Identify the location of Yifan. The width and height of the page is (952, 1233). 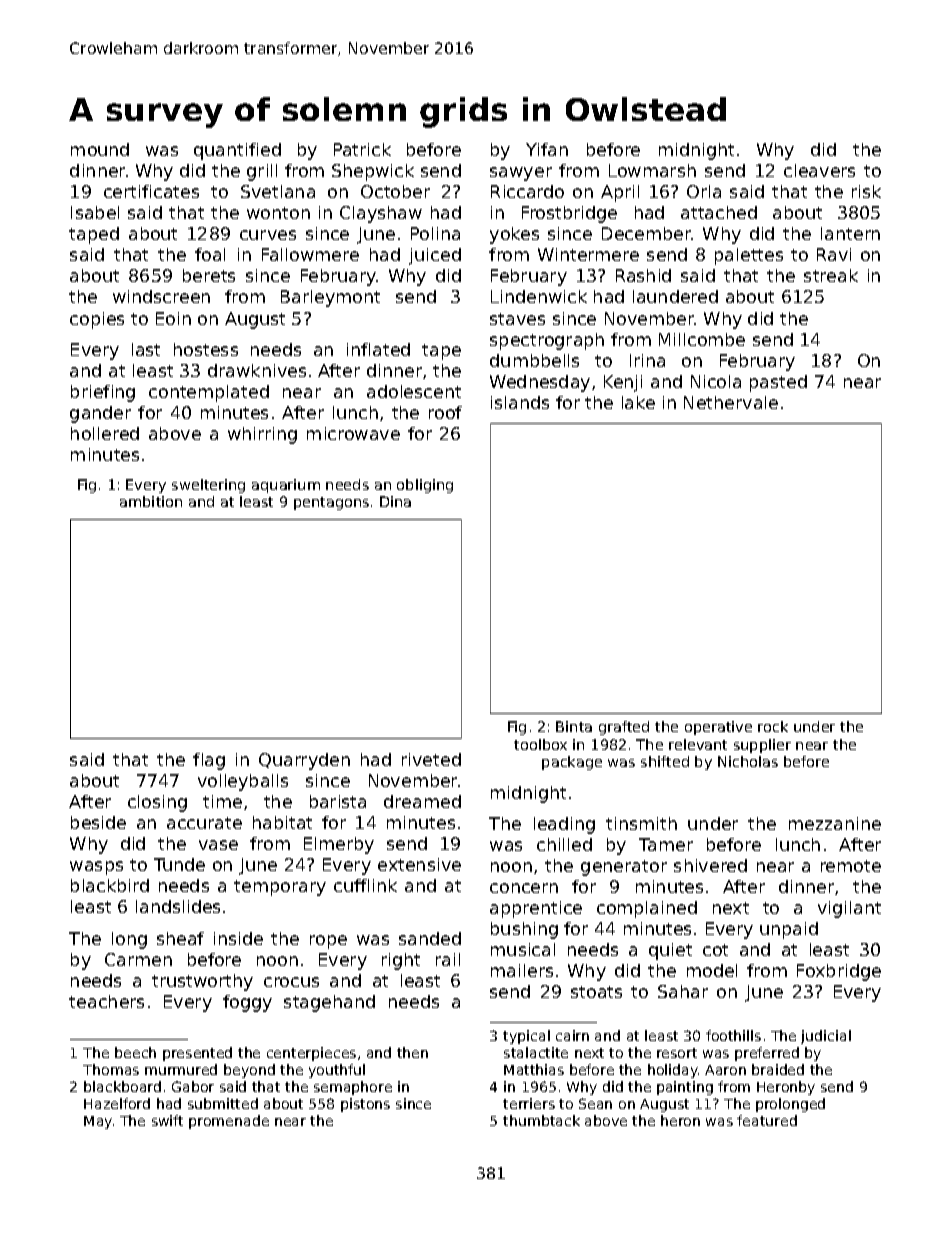
(547, 149).
